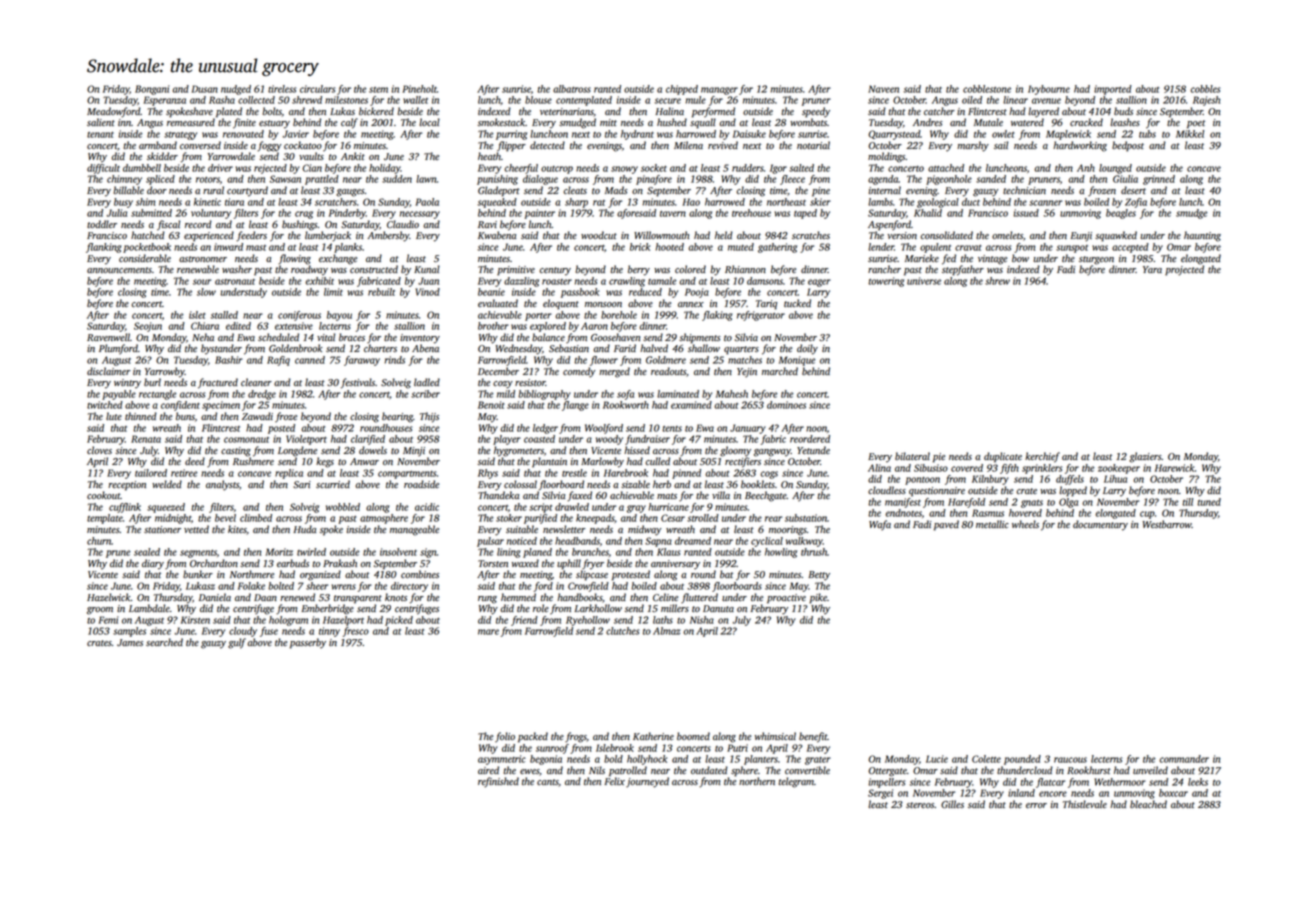 This page has height=924, width=1308. What do you see at coordinates (1206, 101) in the page?
I see `Rajesh` at bounding box center [1206, 101].
